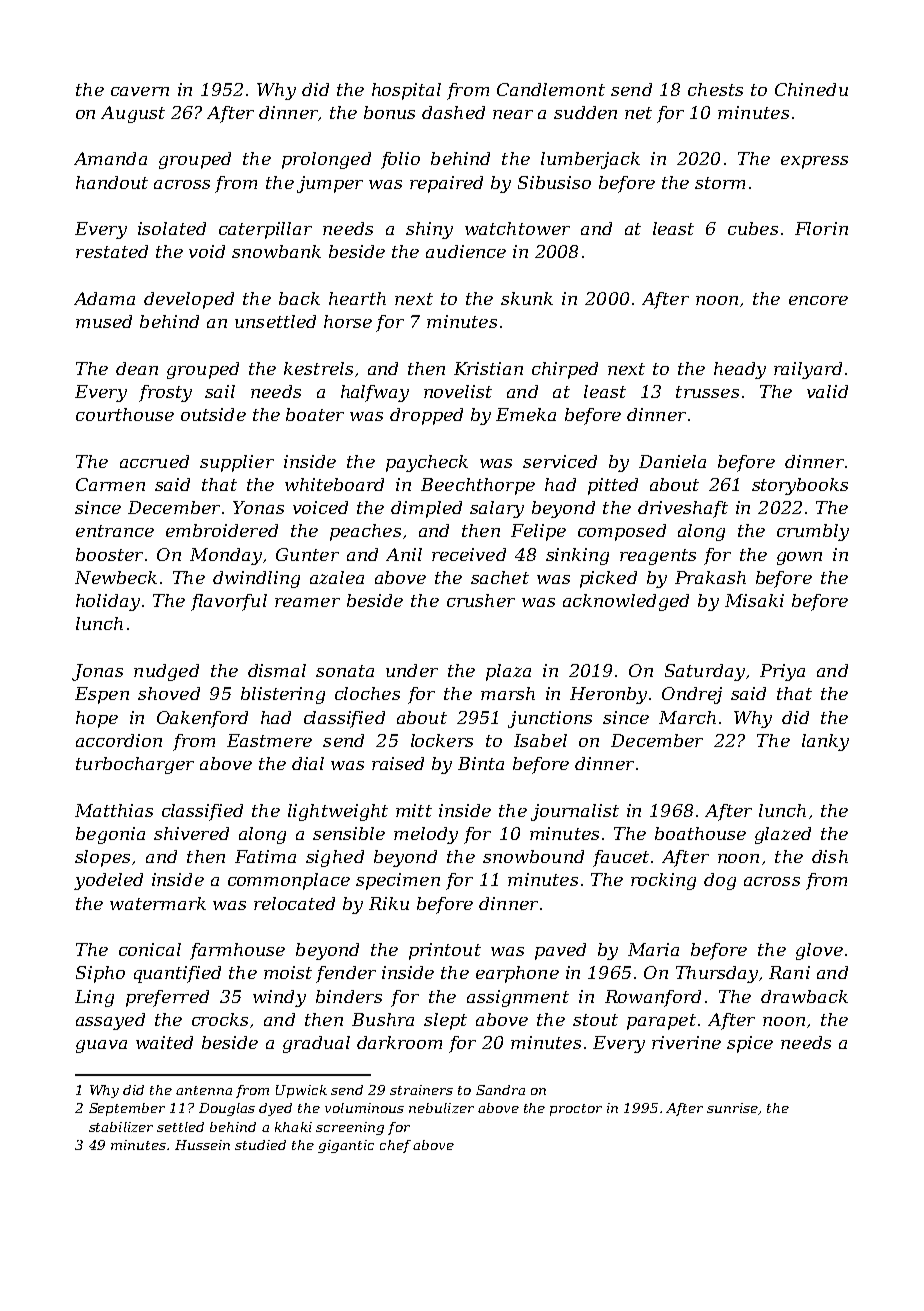  Describe the element at coordinates (753, 228) in the screenshot. I see `cubes` at that location.
